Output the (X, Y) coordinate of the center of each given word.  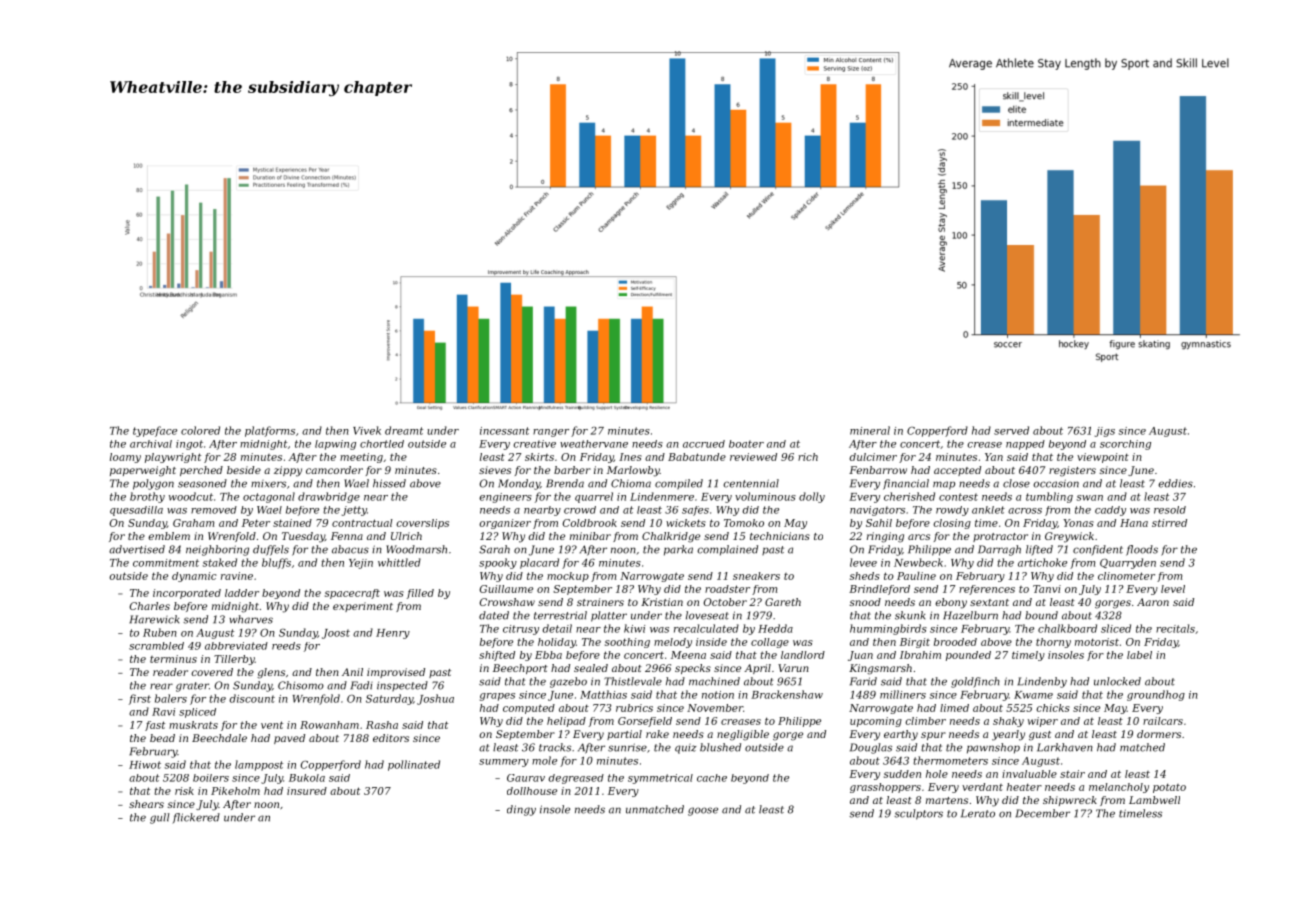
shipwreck (1070, 801)
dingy (521, 810)
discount (252, 698)
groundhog (1156, 695)
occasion (1056, 483)
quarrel (594, 497)
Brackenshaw (787, 694)
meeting (361, 458)
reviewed (753, 457)
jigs (1105, 432)
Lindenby (1042, 682)
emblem (169, 536)
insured (307, 791)
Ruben (160, 632)
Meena (688, 655)
